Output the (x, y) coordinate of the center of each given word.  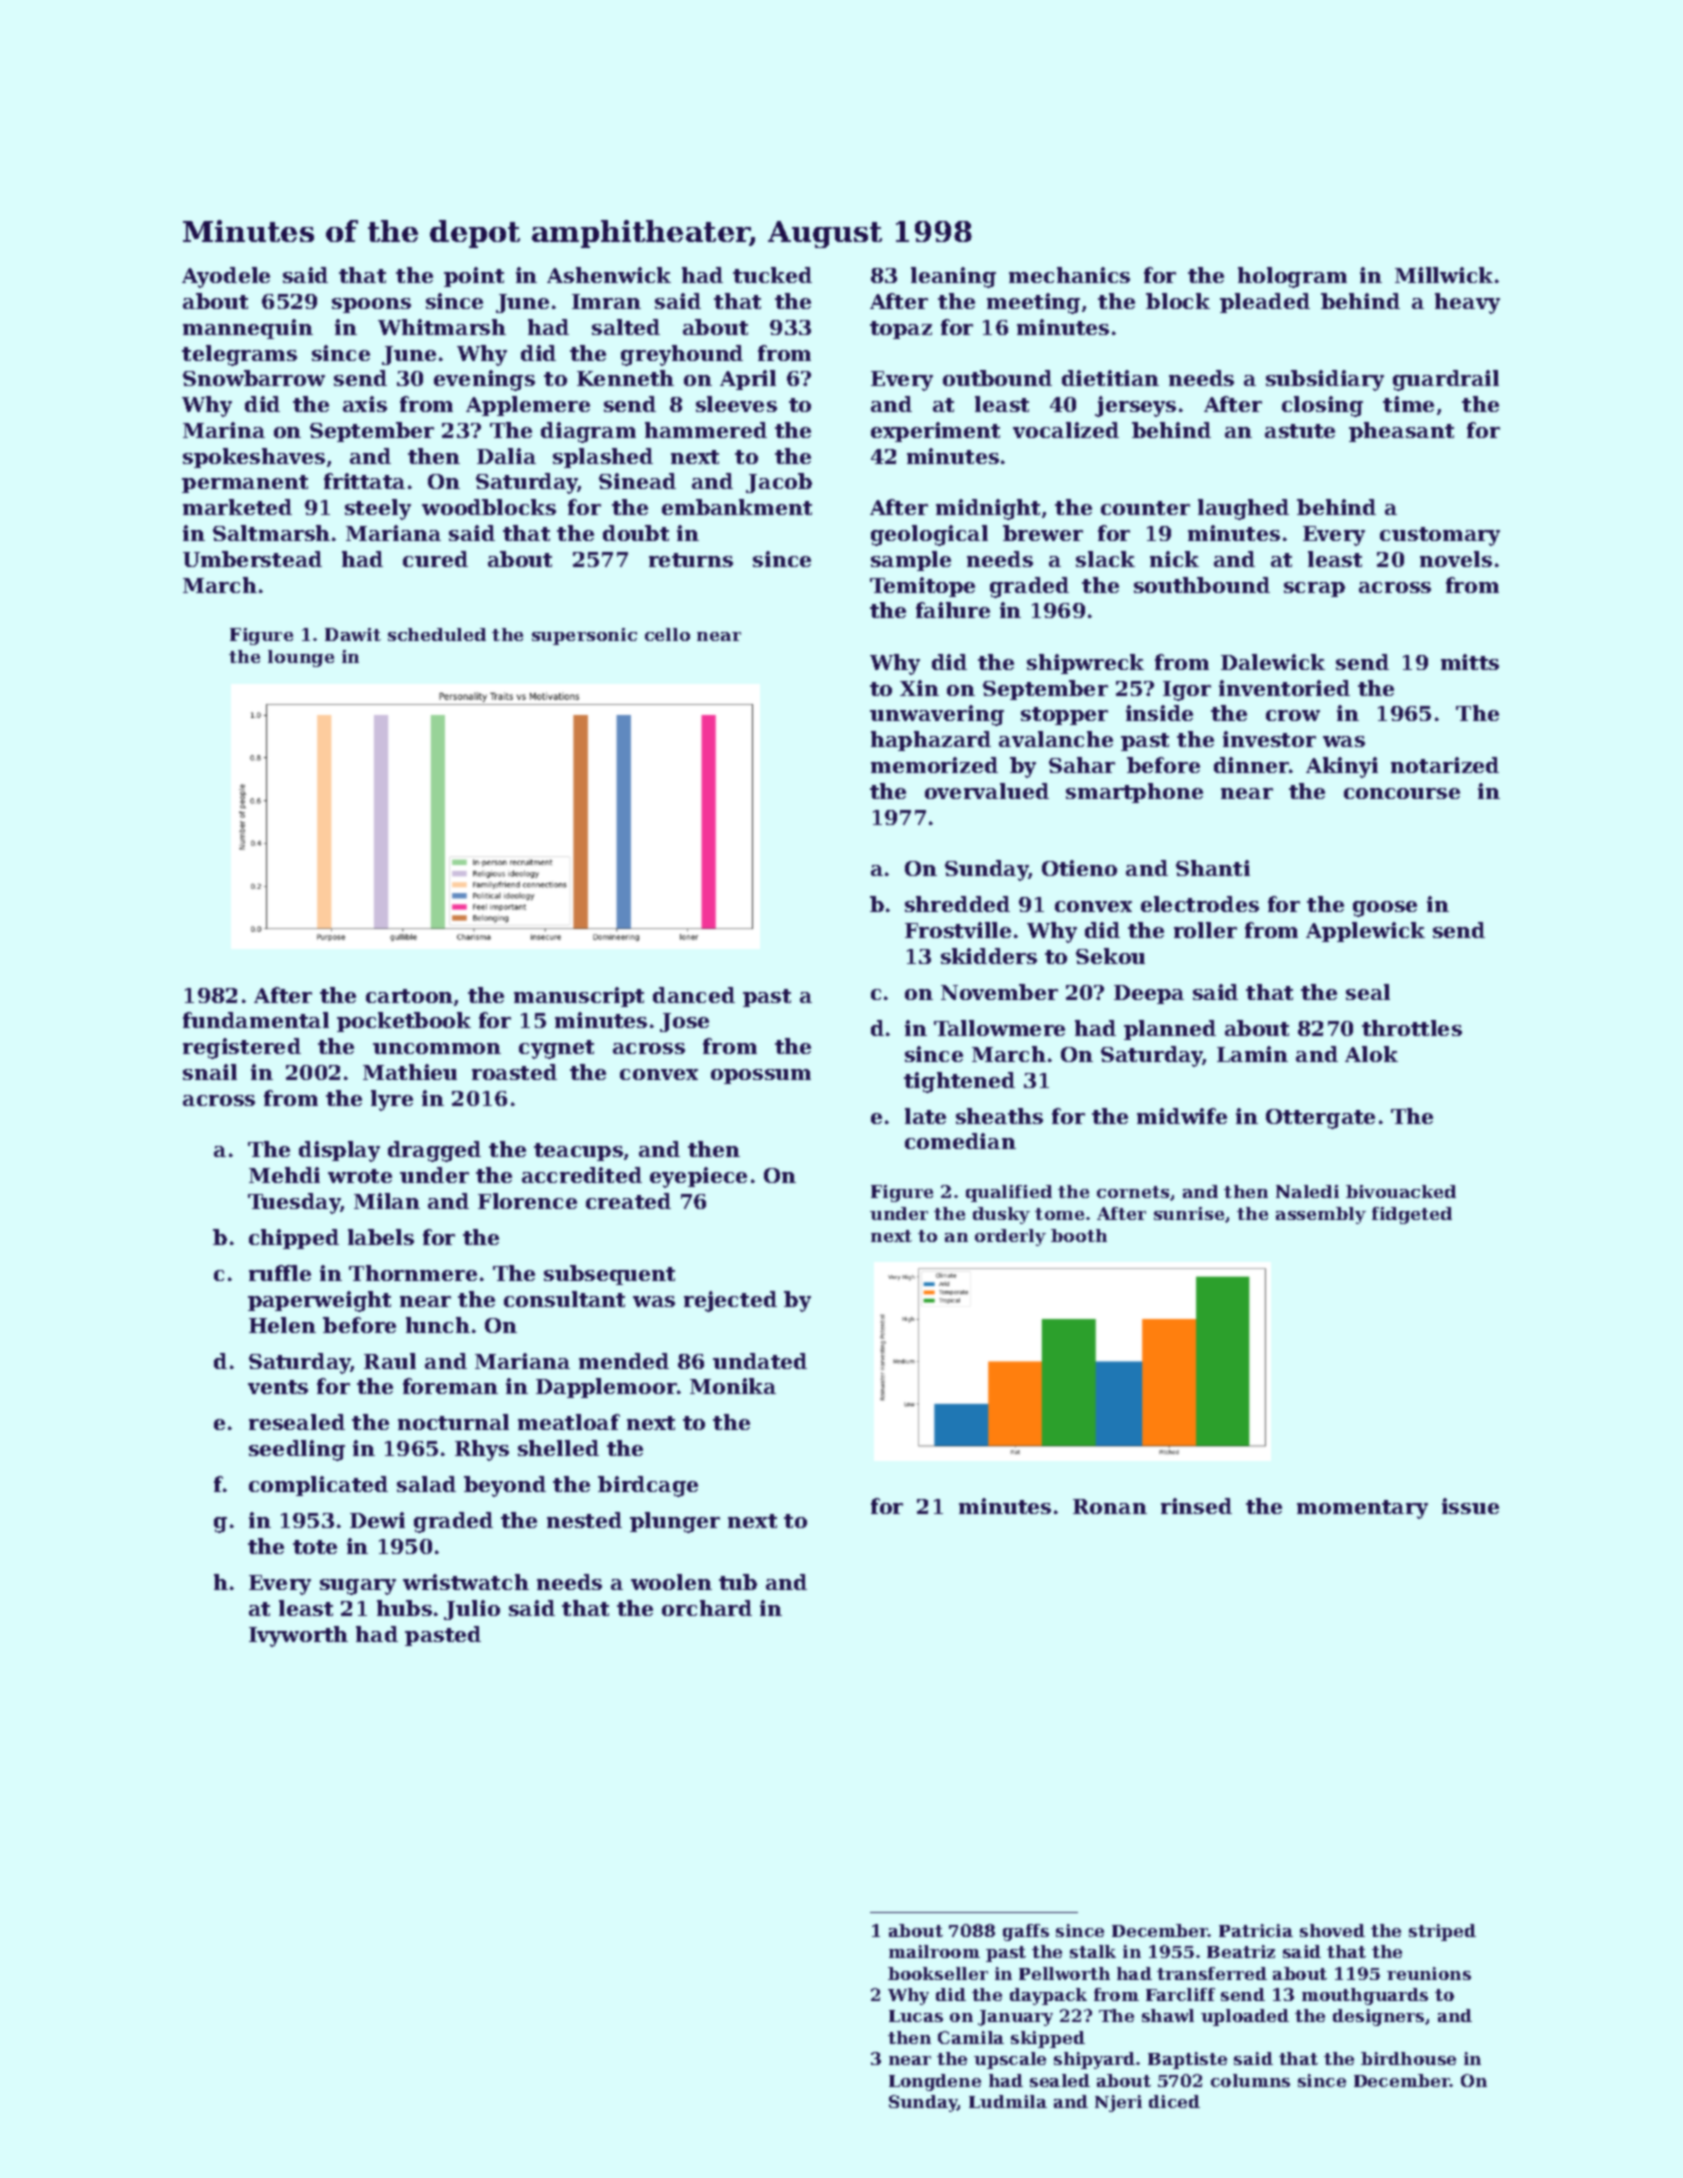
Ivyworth (298, 1636)
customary (1440, 536)
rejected (730, 1301)
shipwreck (1085, 664)
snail (210, 1072)
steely (378, 509)
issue (1470, 1506)
